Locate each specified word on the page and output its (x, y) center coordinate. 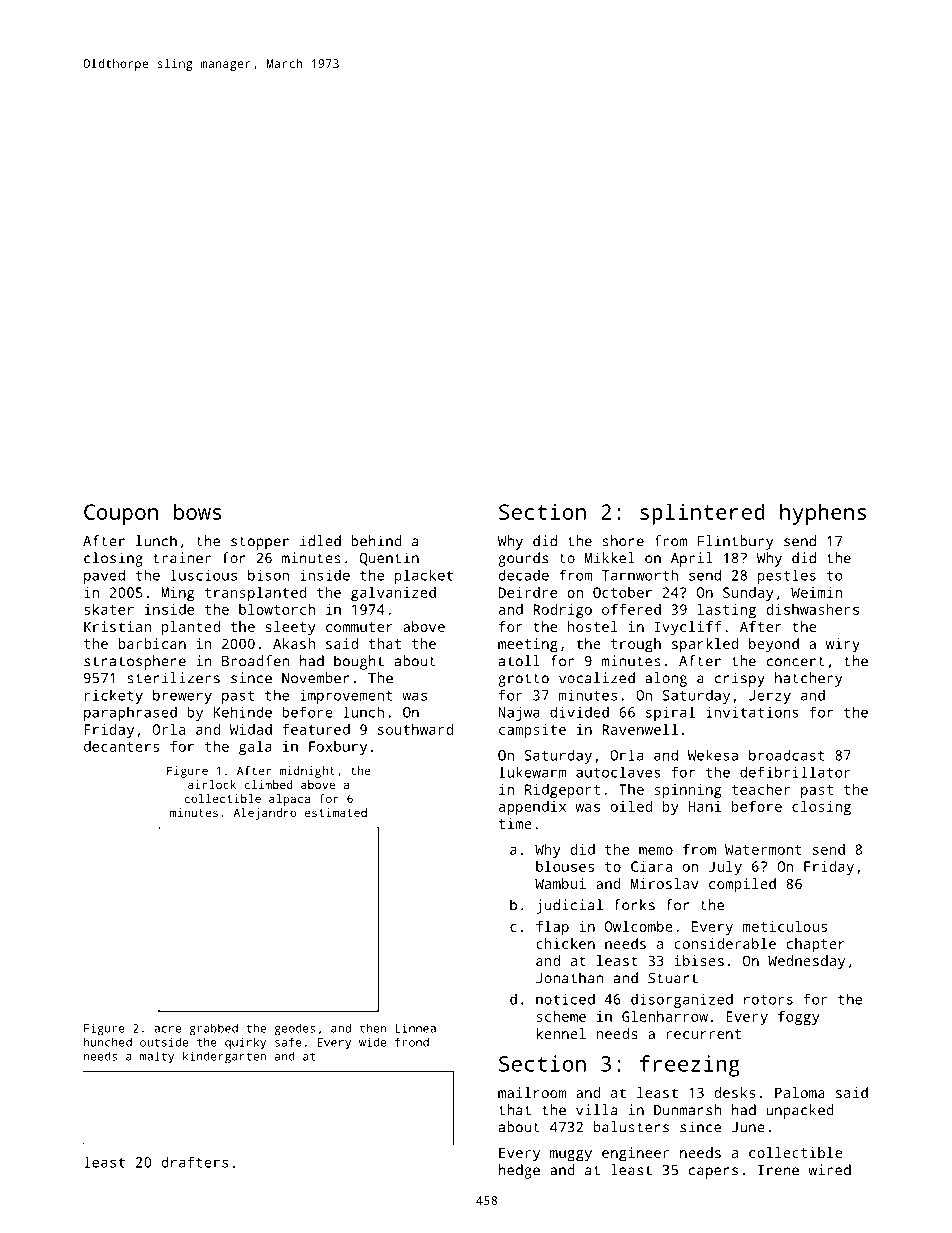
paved (104, 576)
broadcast (787, 755)
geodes (294, 1029)
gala (255, 748)
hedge (519, 1171)
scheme (561, 1016)
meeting (528, 645)
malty (157, 1057)
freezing (690, 1066)
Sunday (748, 594)
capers (713, 1173)
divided (579, 712)
